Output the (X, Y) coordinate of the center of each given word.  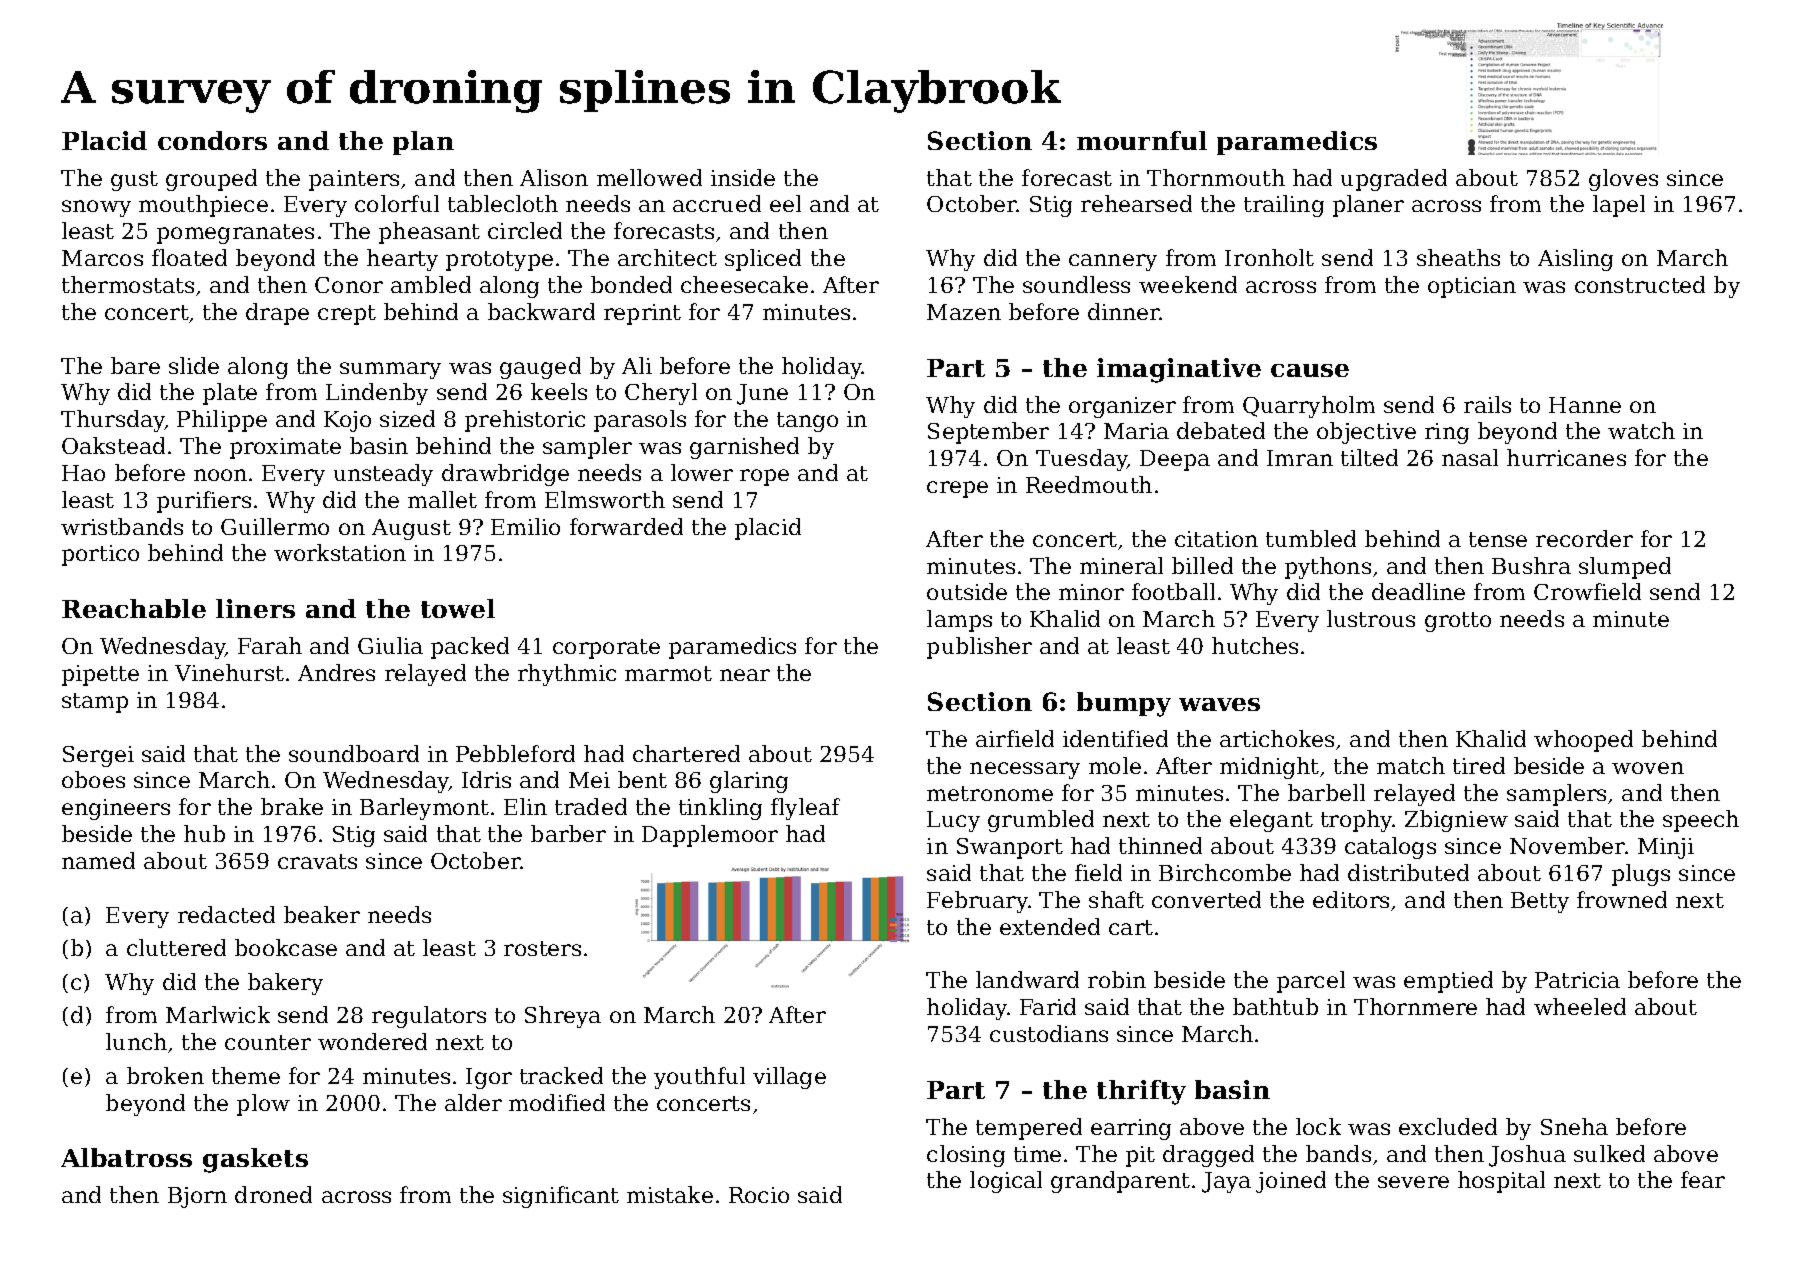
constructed (1640, 284)
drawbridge (505, 475)
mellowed (649, 177)
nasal (1470, 457)
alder (473, 1102)
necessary (1025, 770)
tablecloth (503, 203)
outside (967, 591)
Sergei (98, 756)
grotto (1458, 622)
